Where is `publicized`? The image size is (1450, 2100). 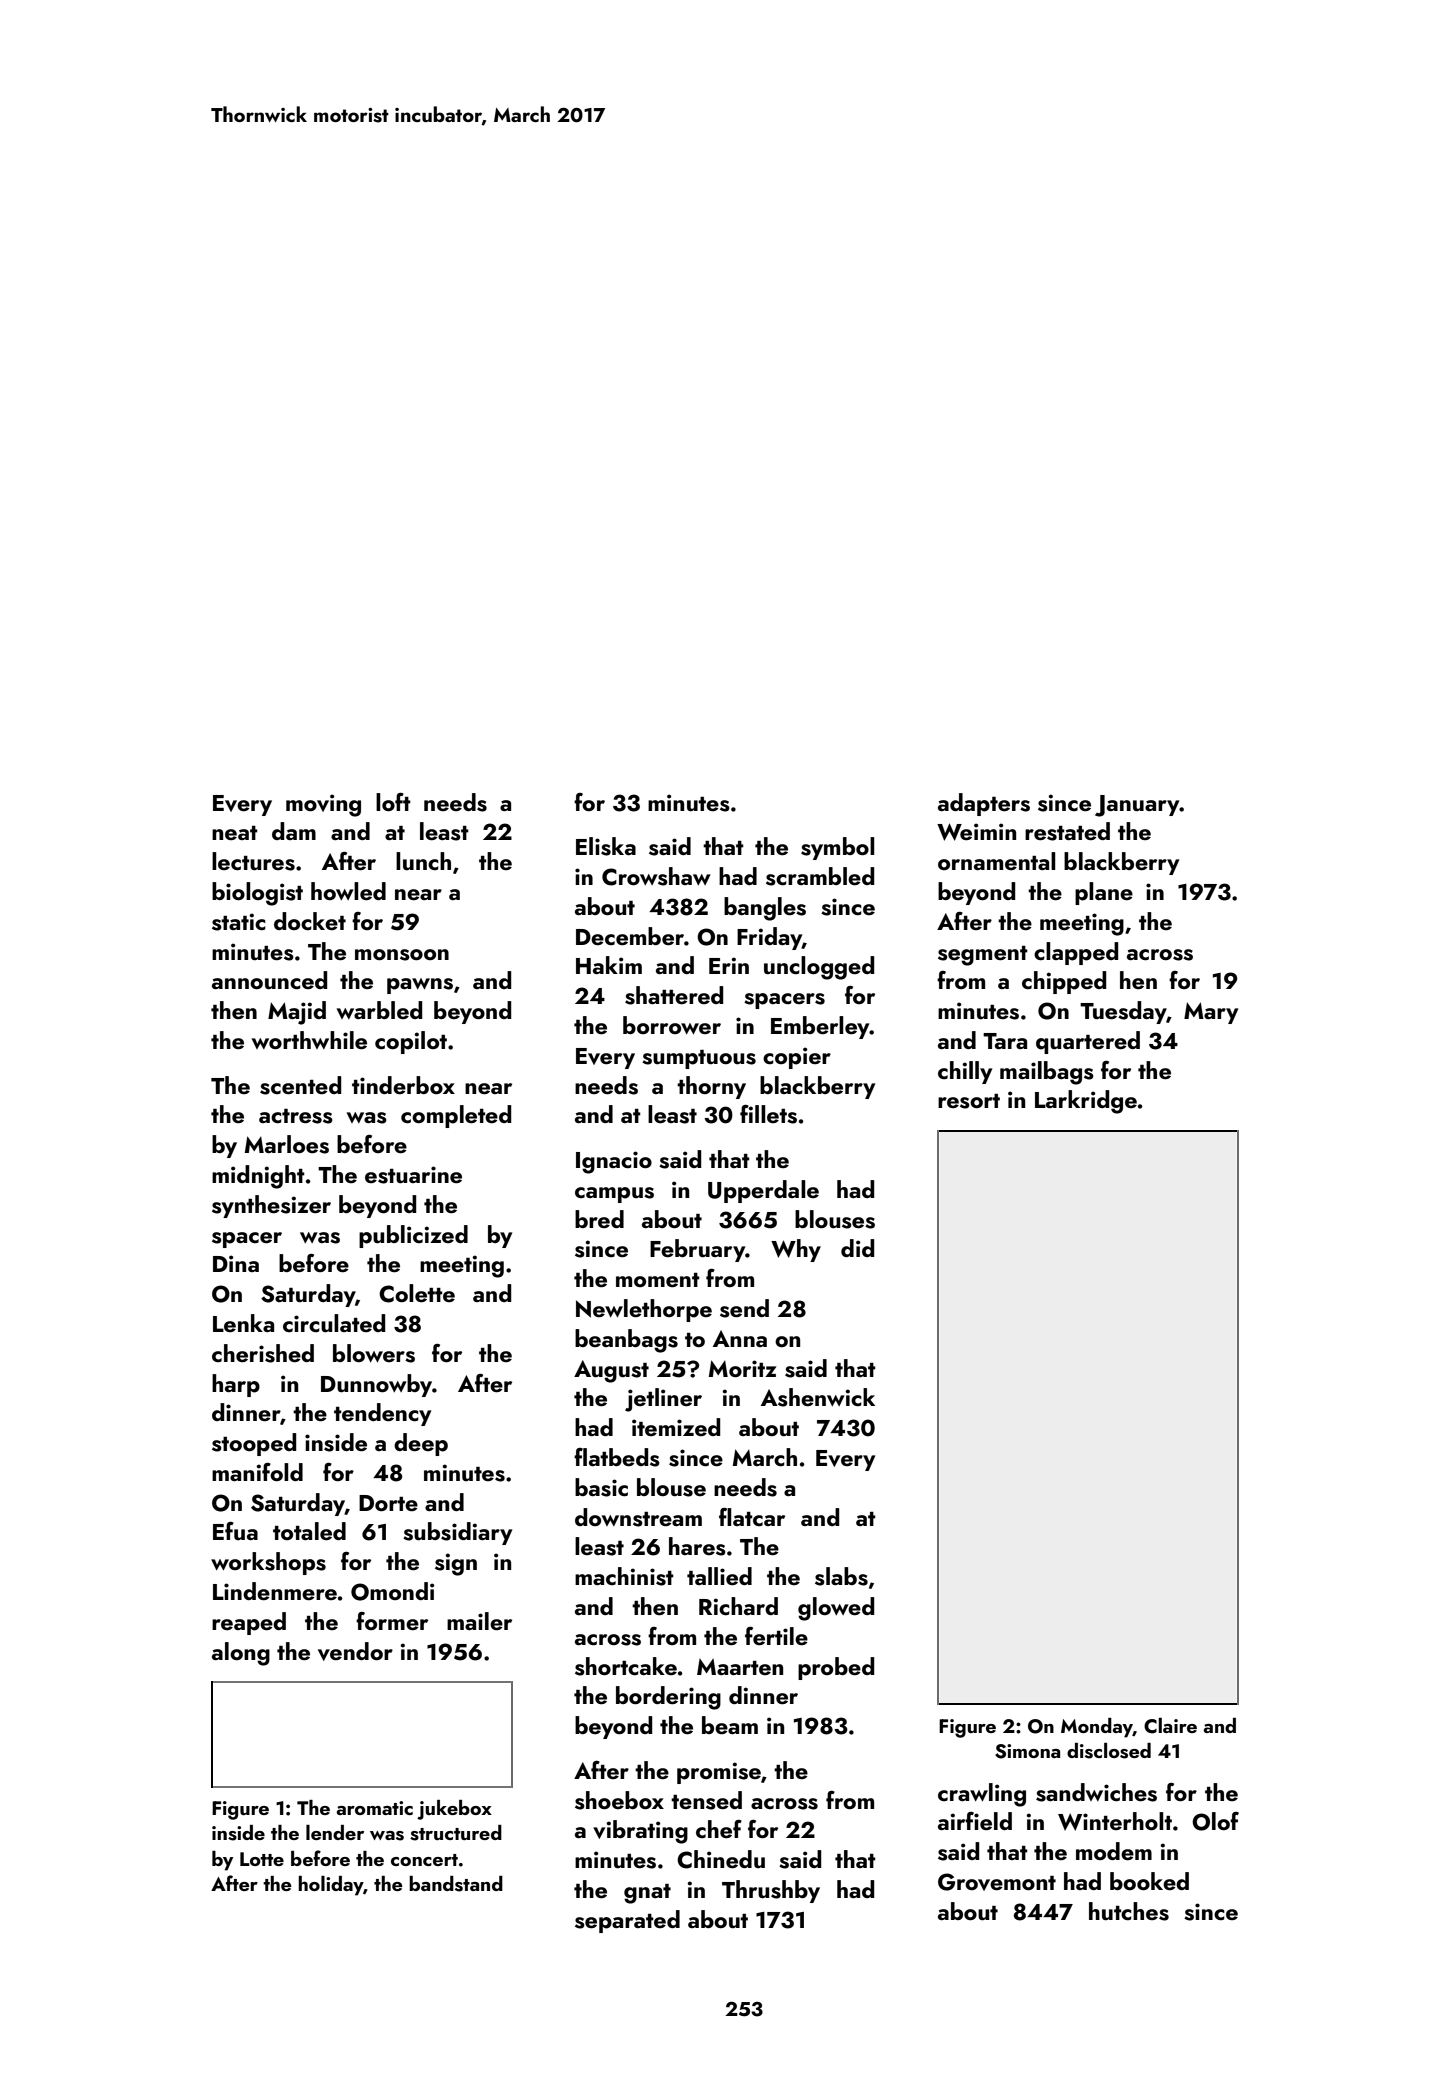
publicized is located at coordinates (413, 1236).
